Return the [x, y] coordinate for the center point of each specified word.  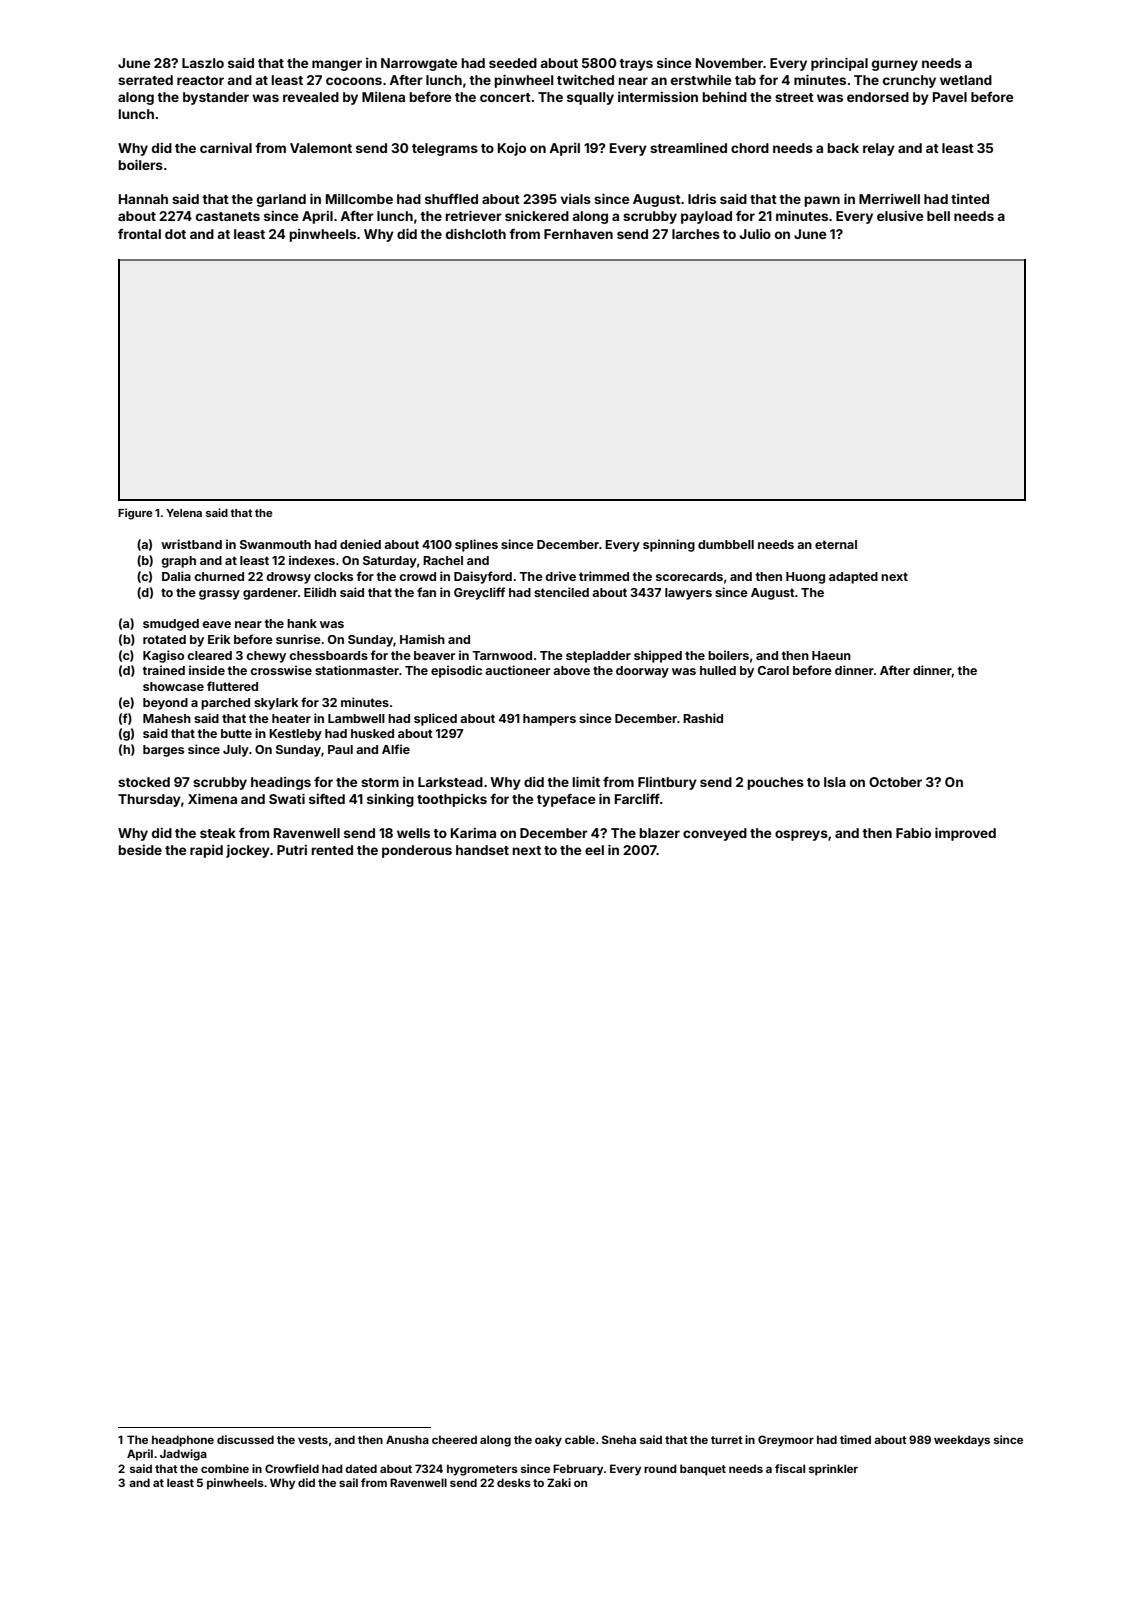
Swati [287, 798]
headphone [183, 1441]
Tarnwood [502, 655]
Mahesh [167, 718]
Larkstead [450, 782]
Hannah [143, 199]
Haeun [831, 655]
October [895, 782]
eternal [836, 544]
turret [727, 1440]
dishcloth [476, 233]
